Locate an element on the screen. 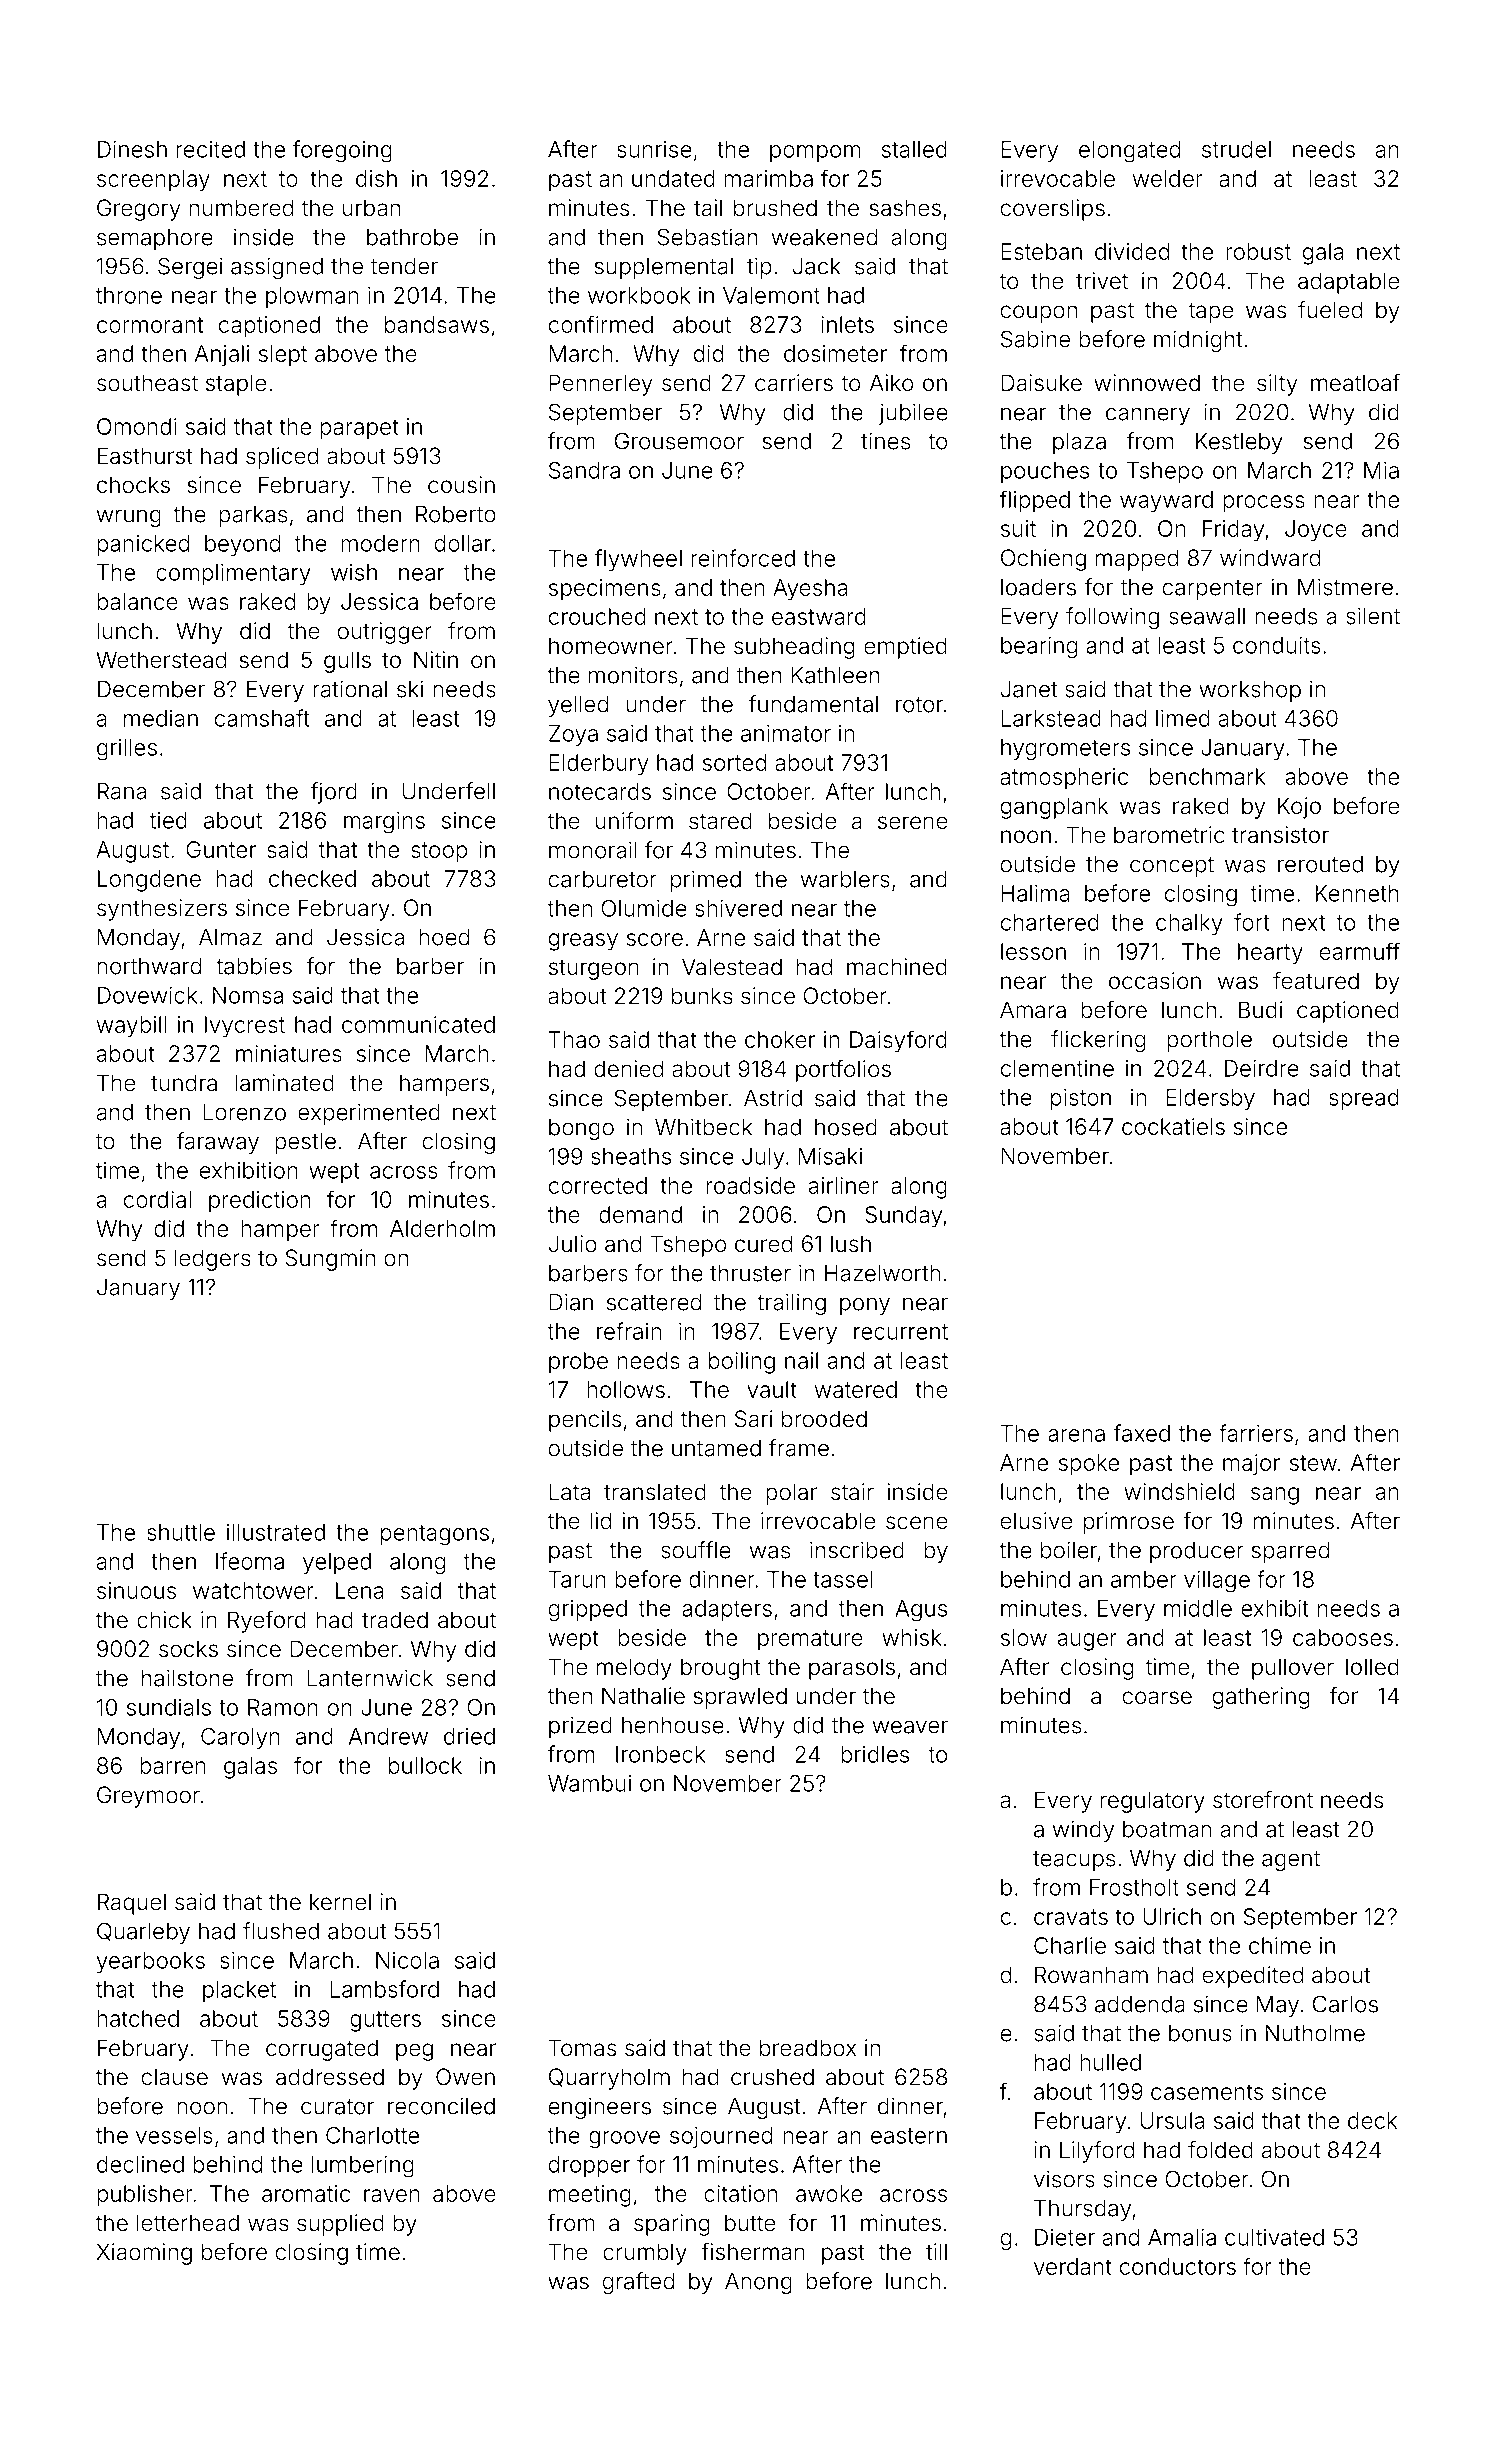 The height and width of the screenshot is (2464, 1496). carriers is located at coordinates (794, 383).
